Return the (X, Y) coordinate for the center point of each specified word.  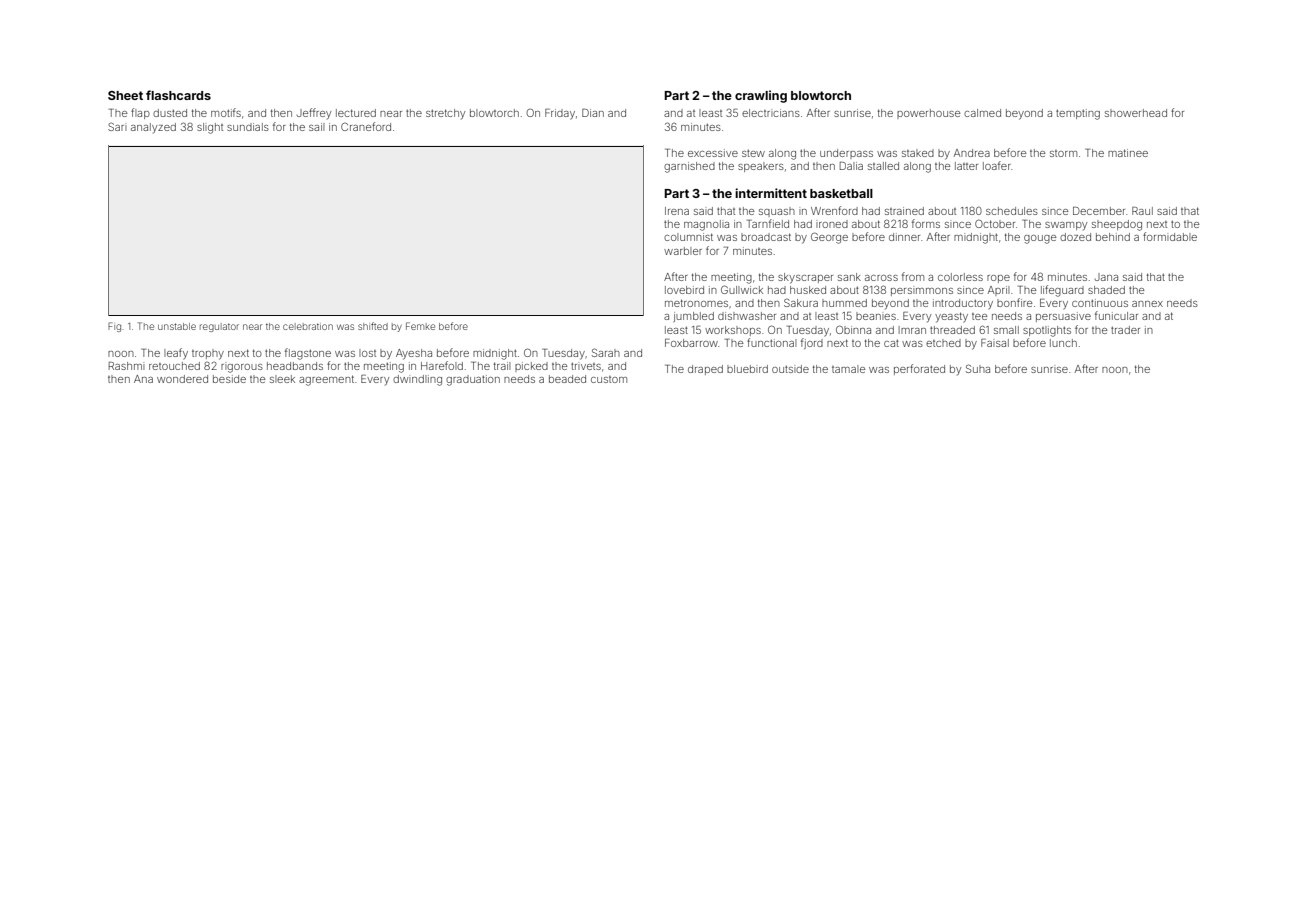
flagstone (308, 354)
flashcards (178, 95)
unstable (177, 326)
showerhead (1136, 113)
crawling (761, 96)
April (999, 291)
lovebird (684, 290)
